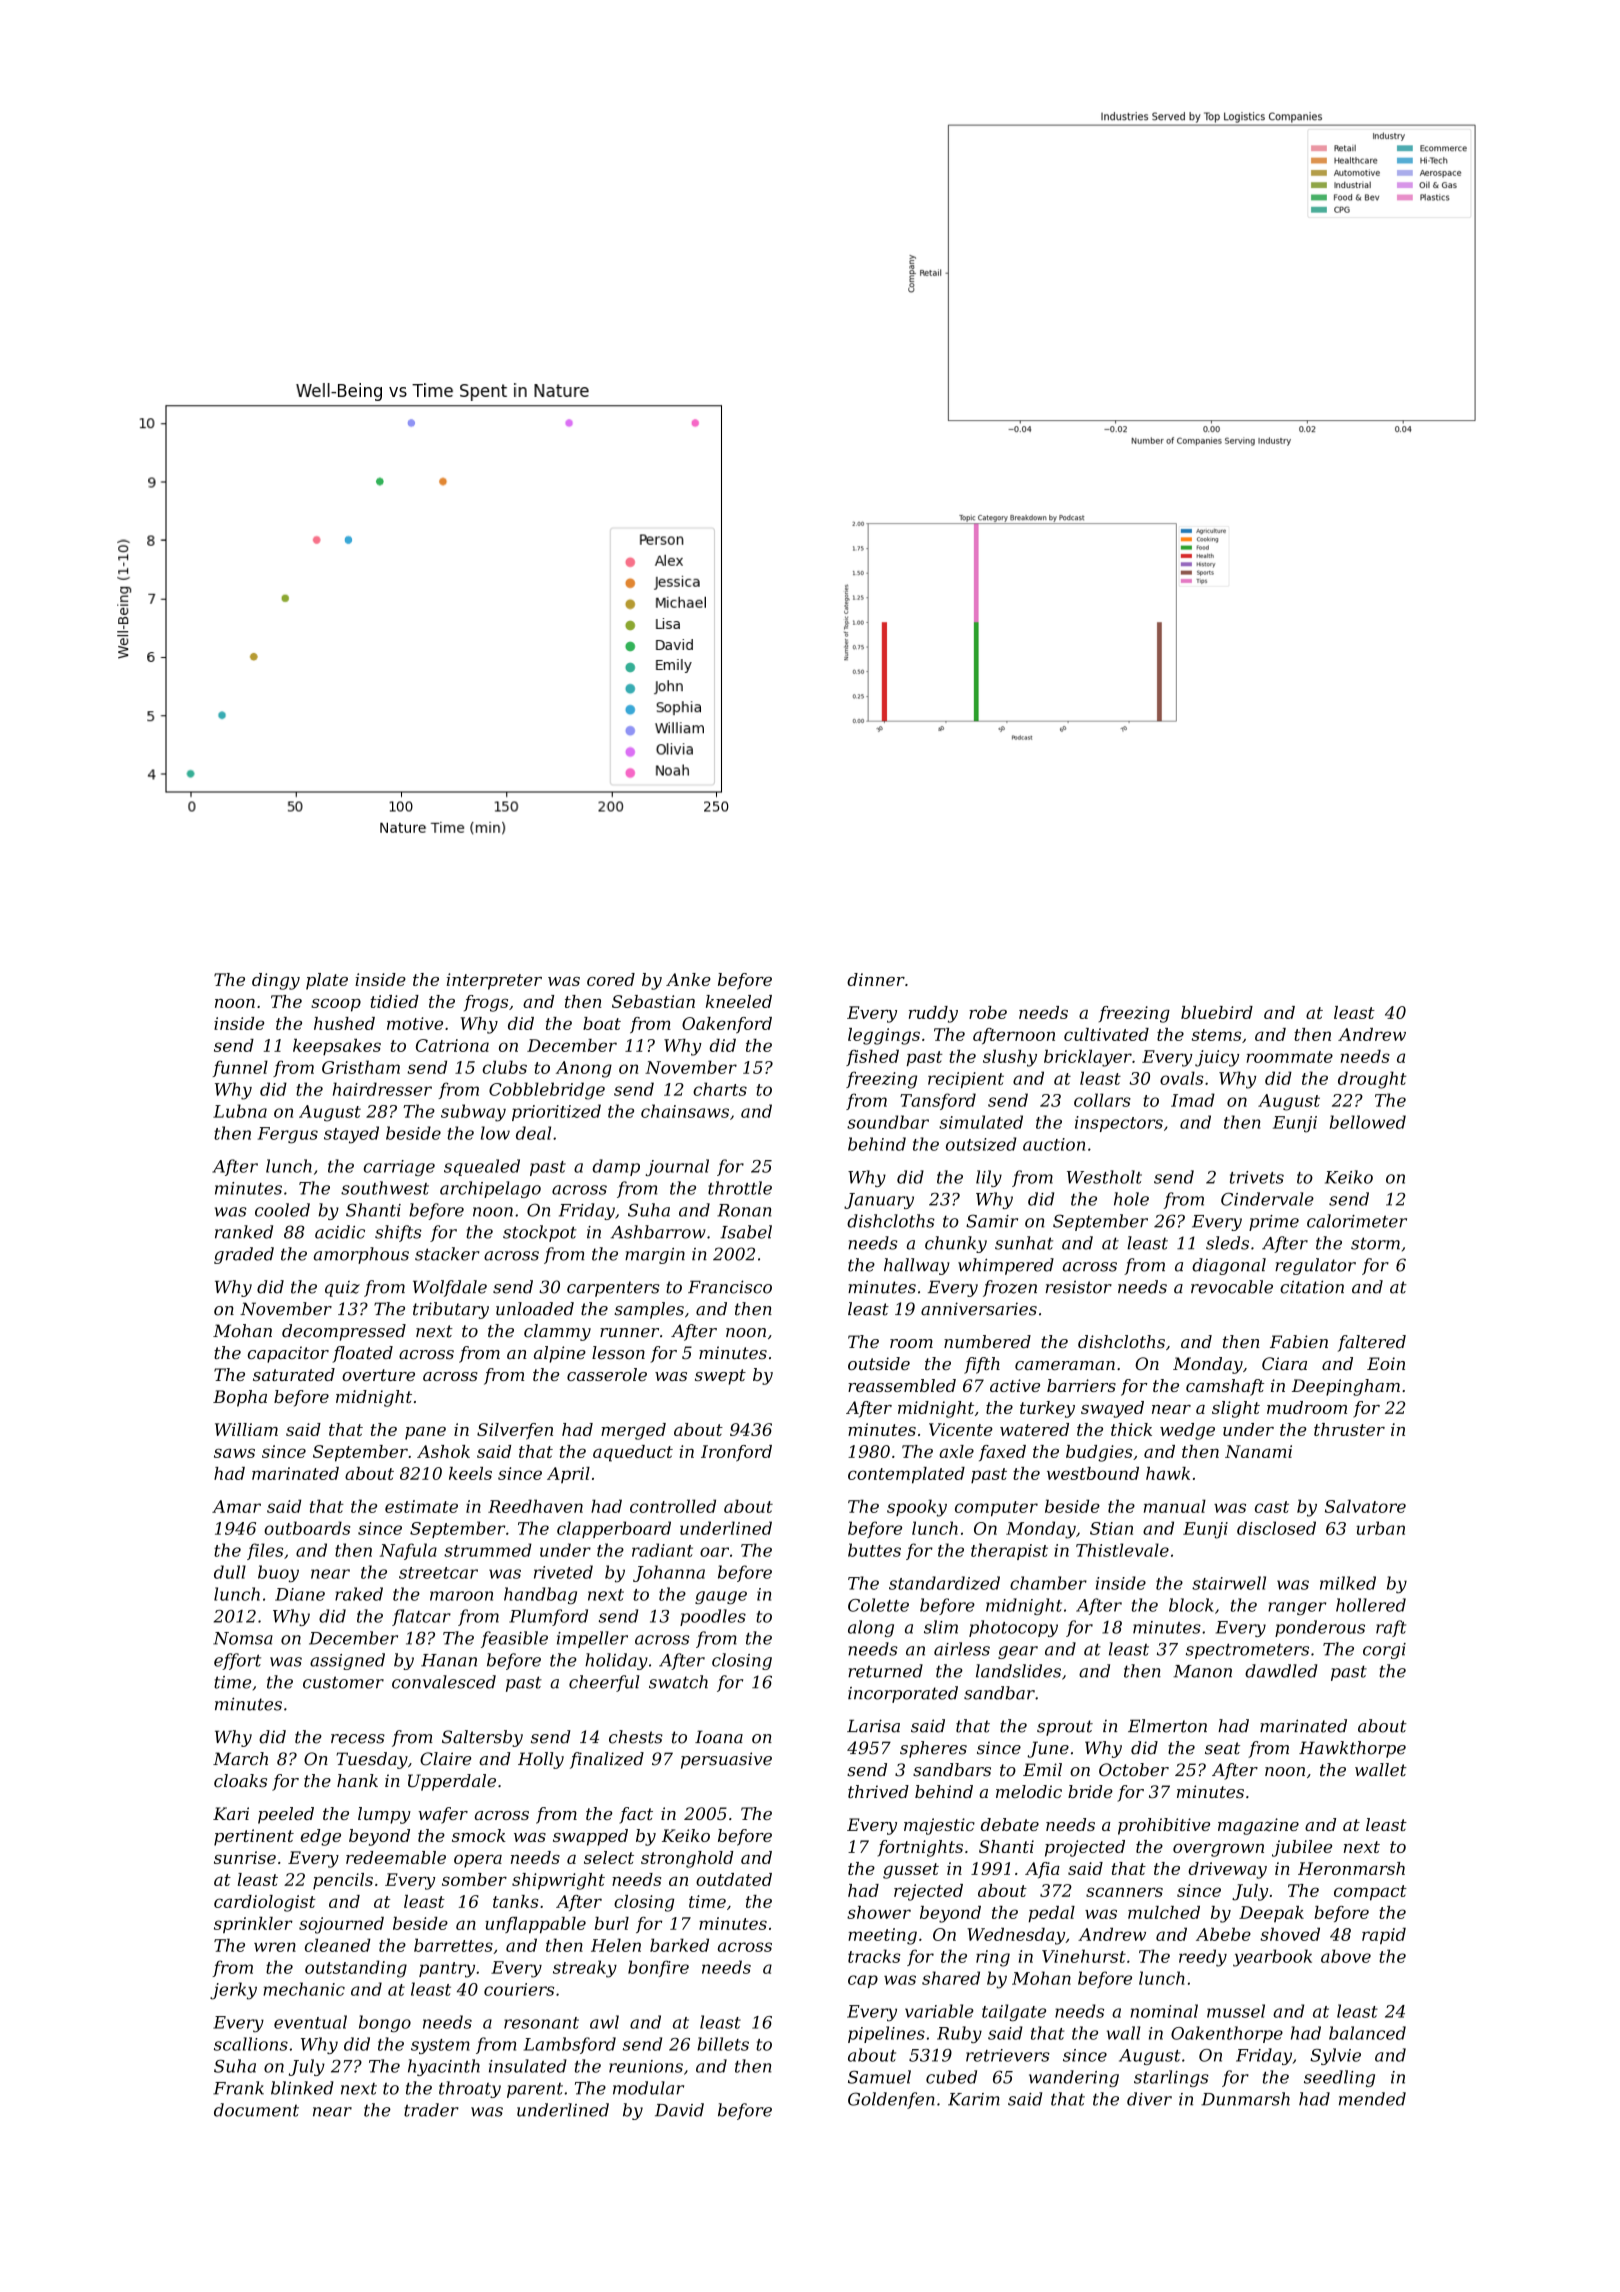 This image has height=2292, width=1620. Describe the element at coordinates (944, 1583) in the image. I see `standardized` at that location.
